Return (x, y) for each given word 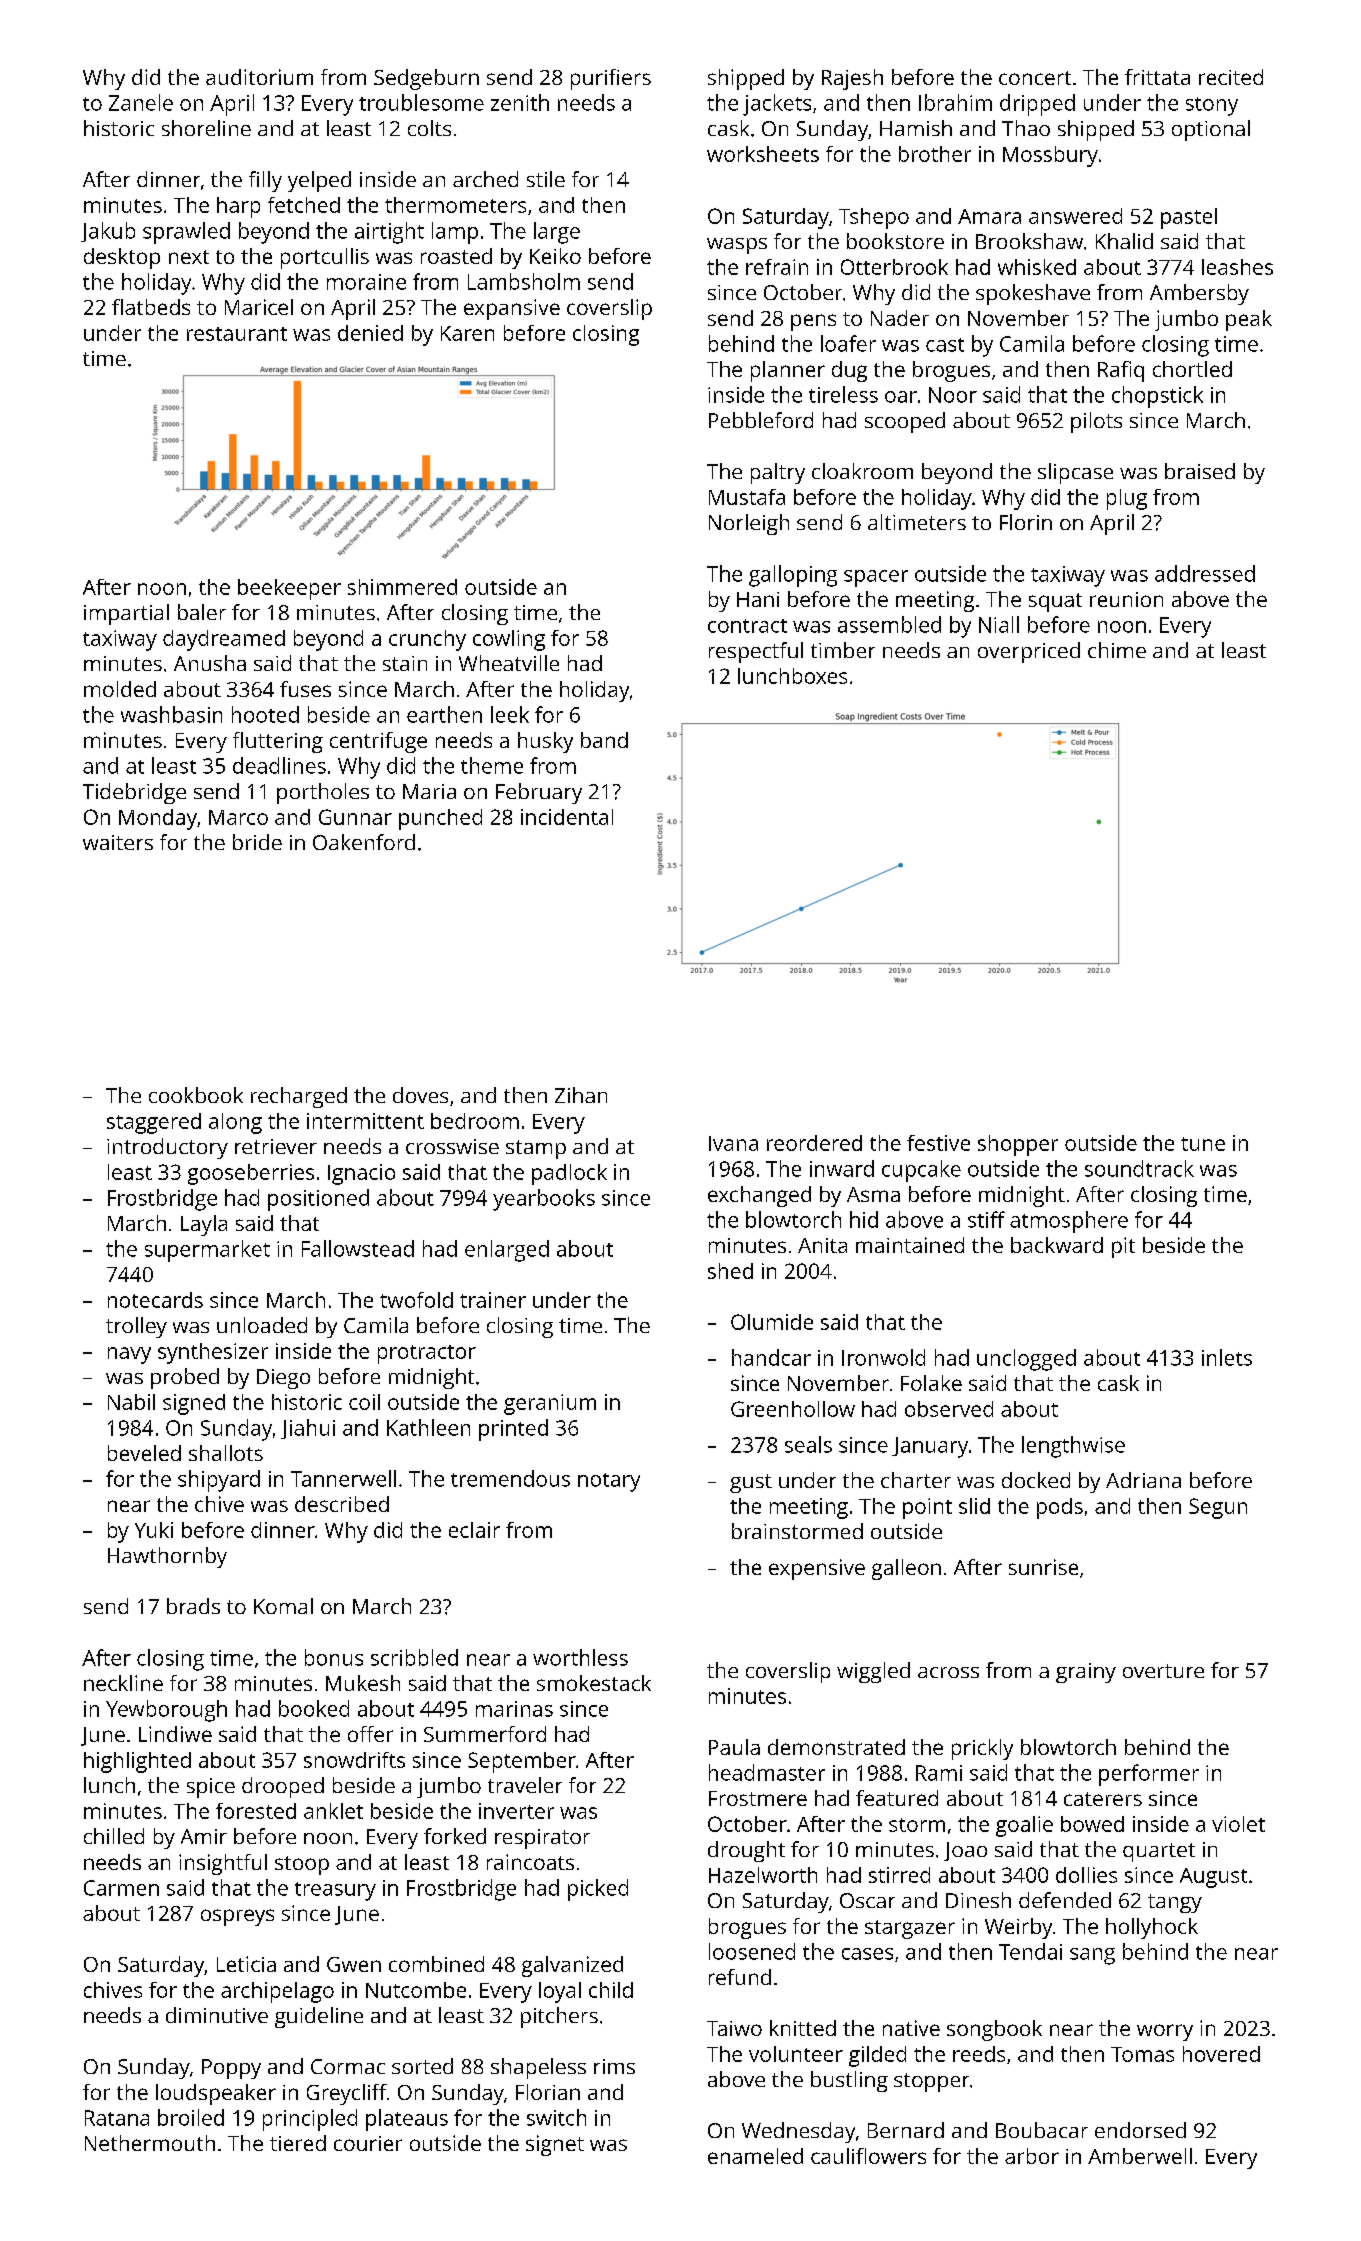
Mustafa (747, 497)
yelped (319, 181)
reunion (1126, 599)
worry (1165, 2032)
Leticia (246, 1964)
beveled (144, 1453)
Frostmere (758, 1798)
